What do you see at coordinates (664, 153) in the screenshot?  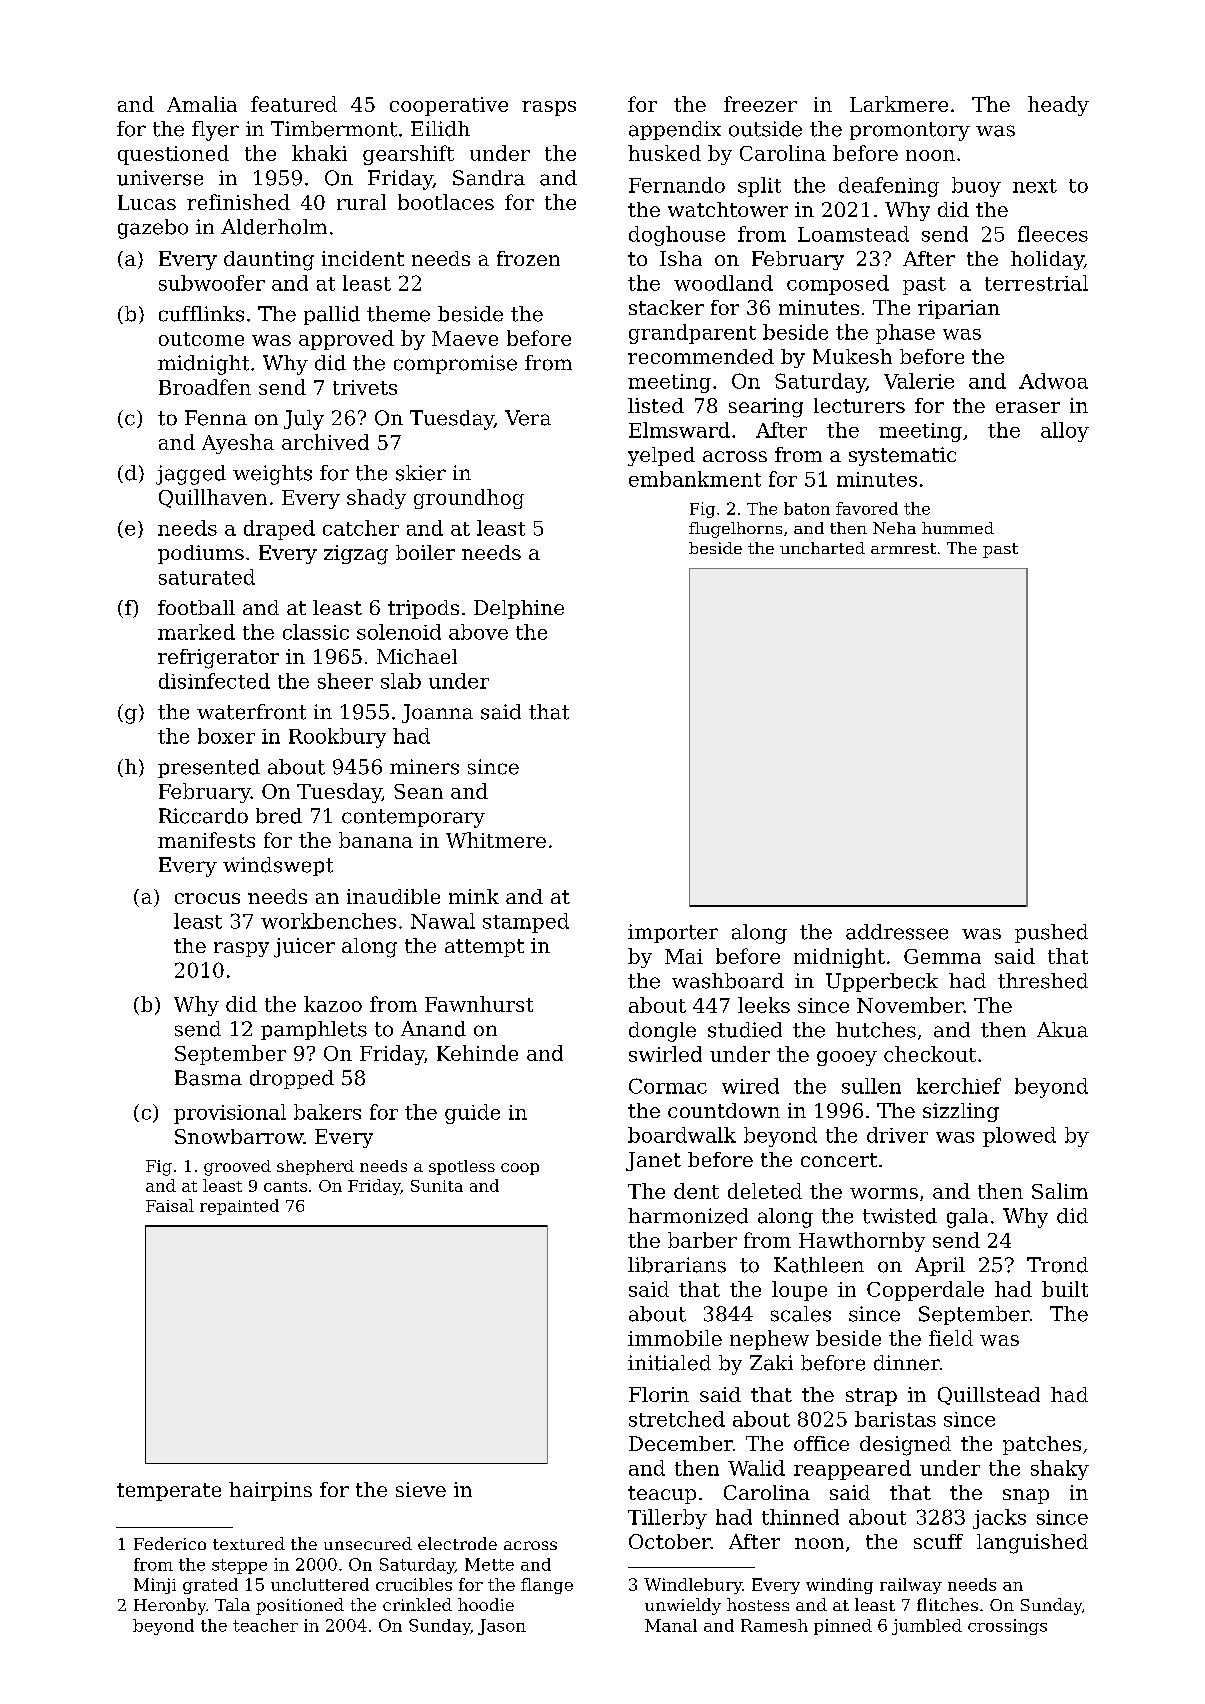 I see `husked` at bounding box center [664, 153].
